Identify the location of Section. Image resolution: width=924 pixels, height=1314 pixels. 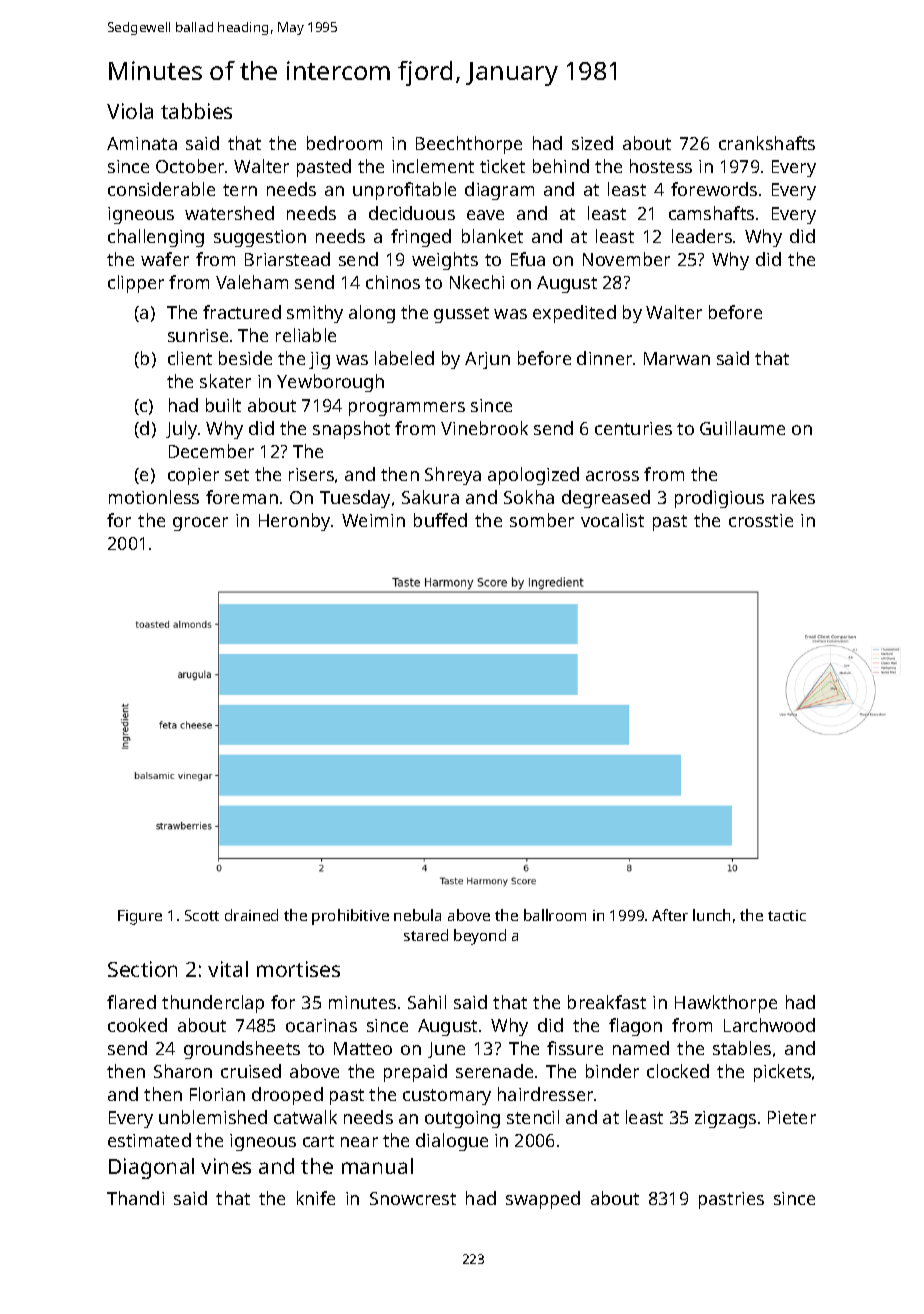
(142, 969).
